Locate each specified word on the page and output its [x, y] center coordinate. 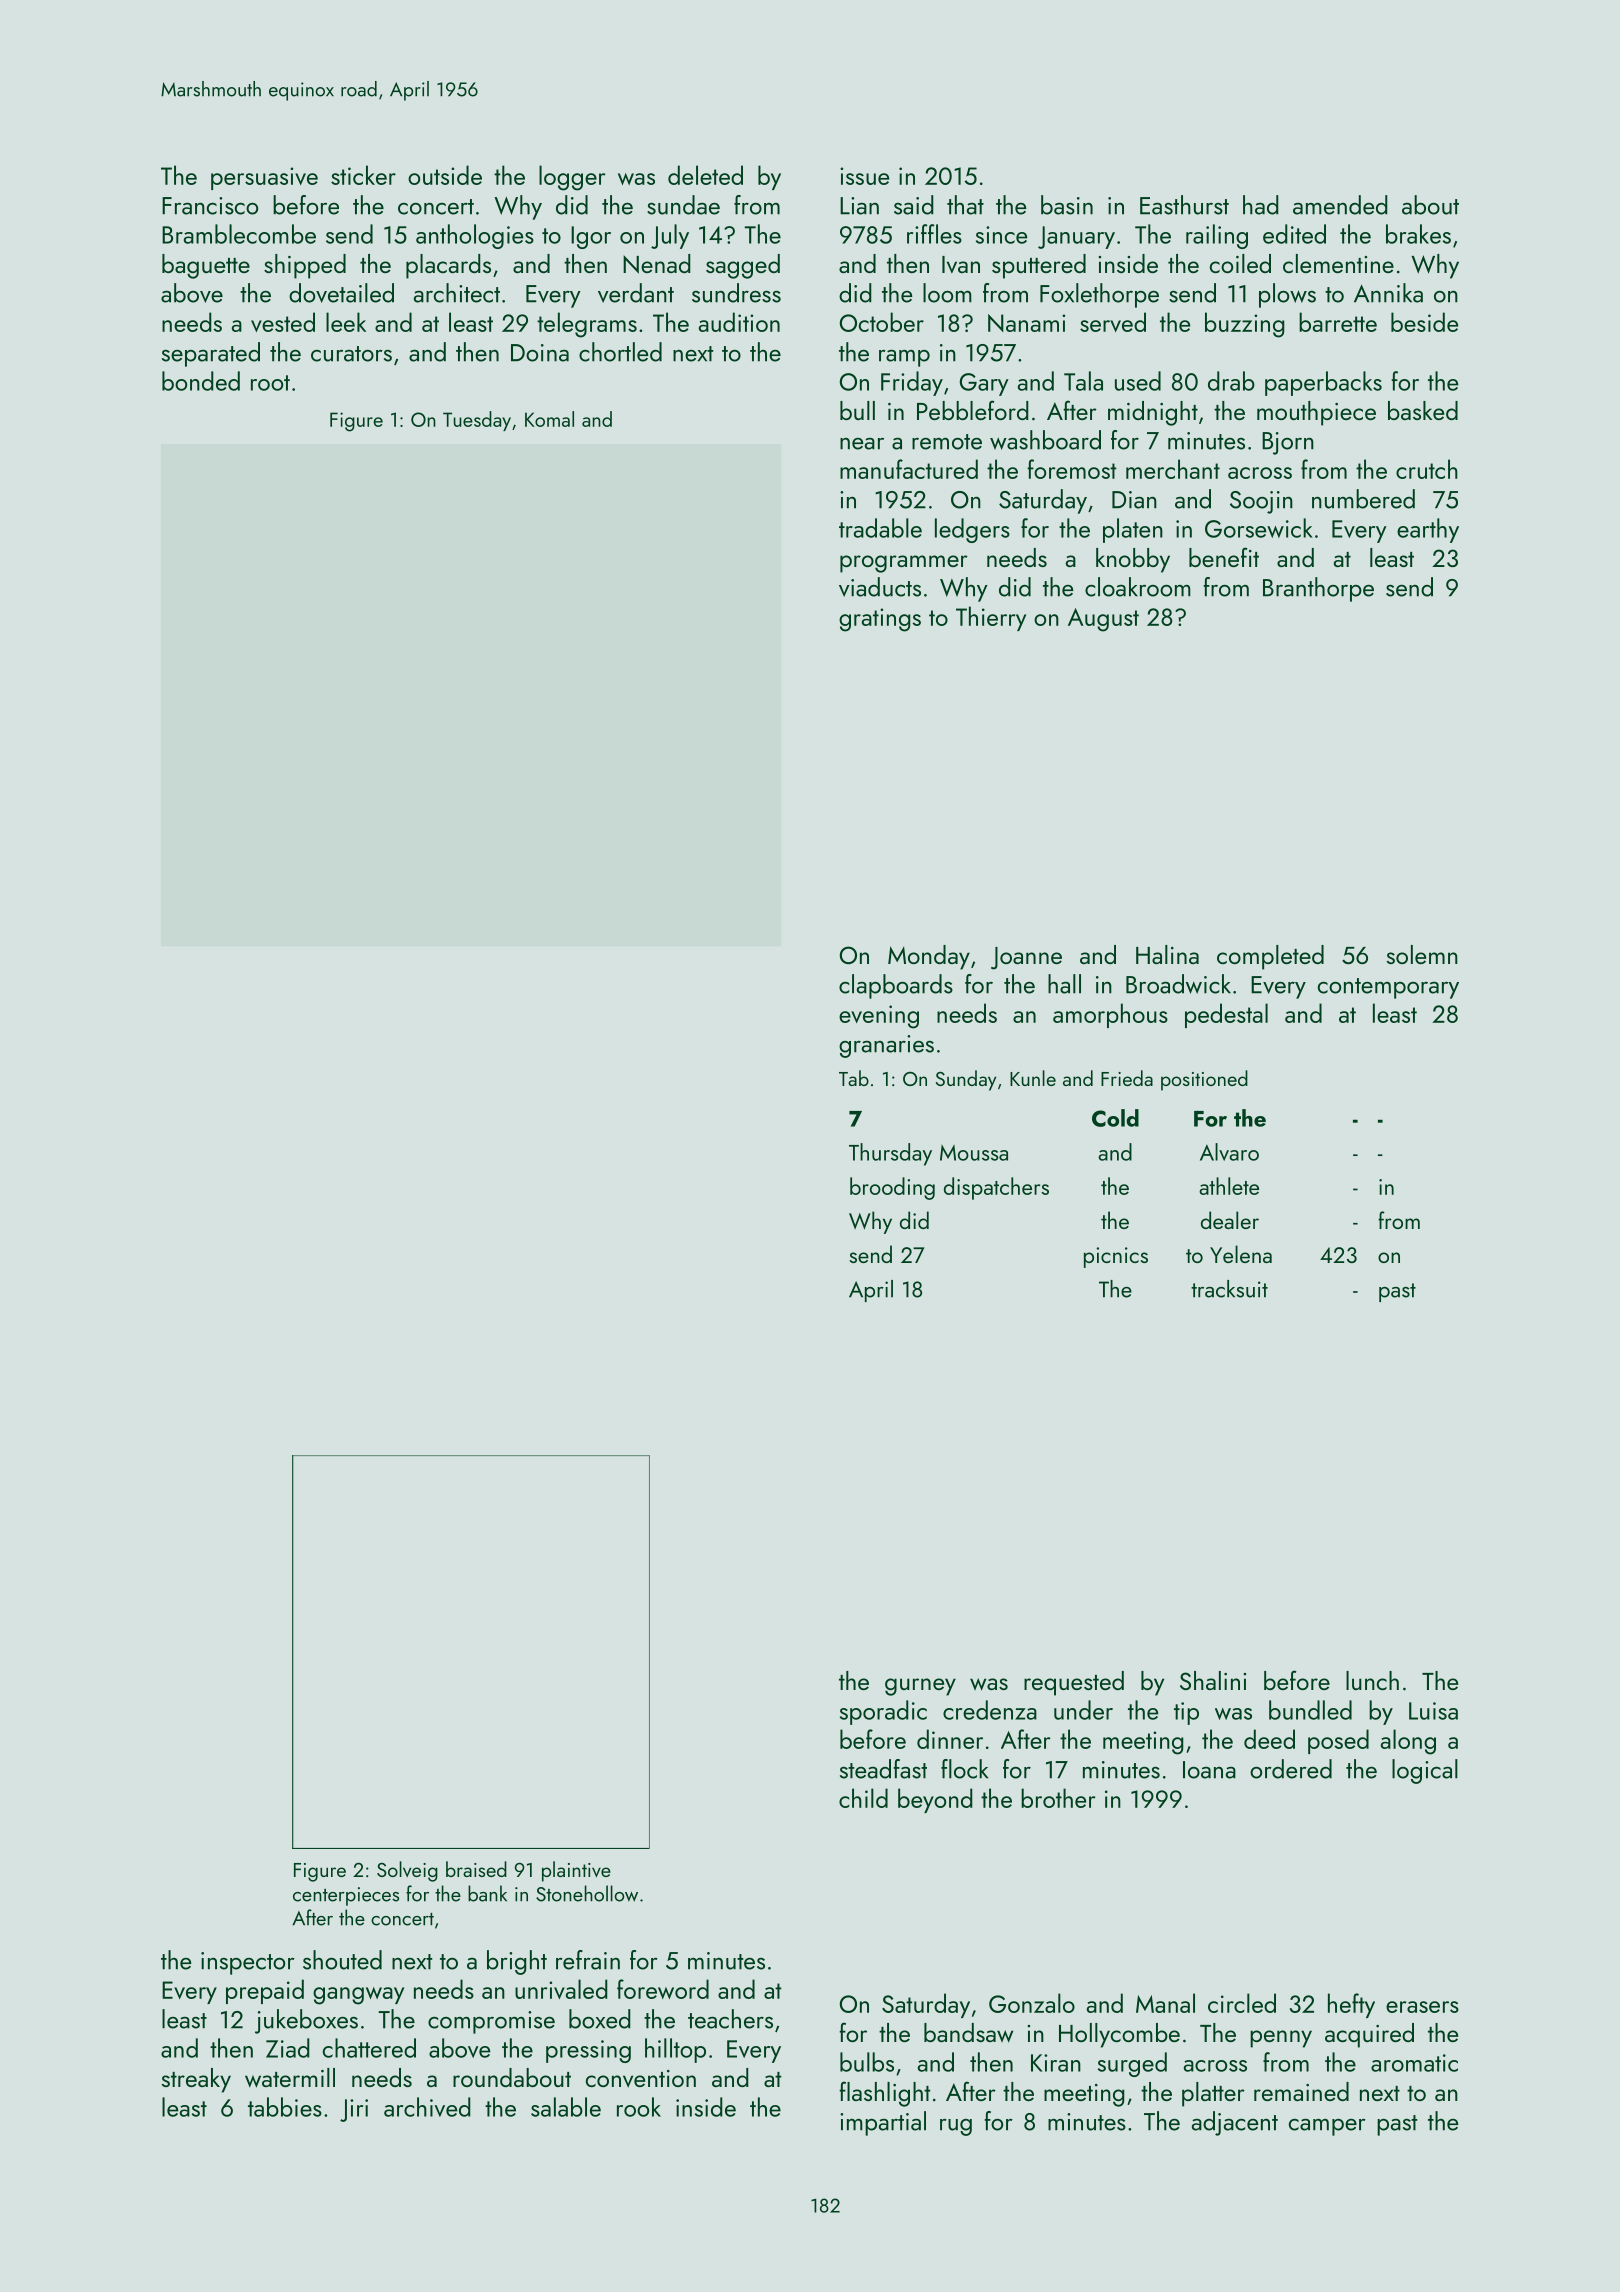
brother [1058, 1798]
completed [1270, 957]
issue [864, 176]
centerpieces [346, 1896]
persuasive [264, 178]
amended [1340, 205]
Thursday [890, 1154]
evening [879, 1017]
